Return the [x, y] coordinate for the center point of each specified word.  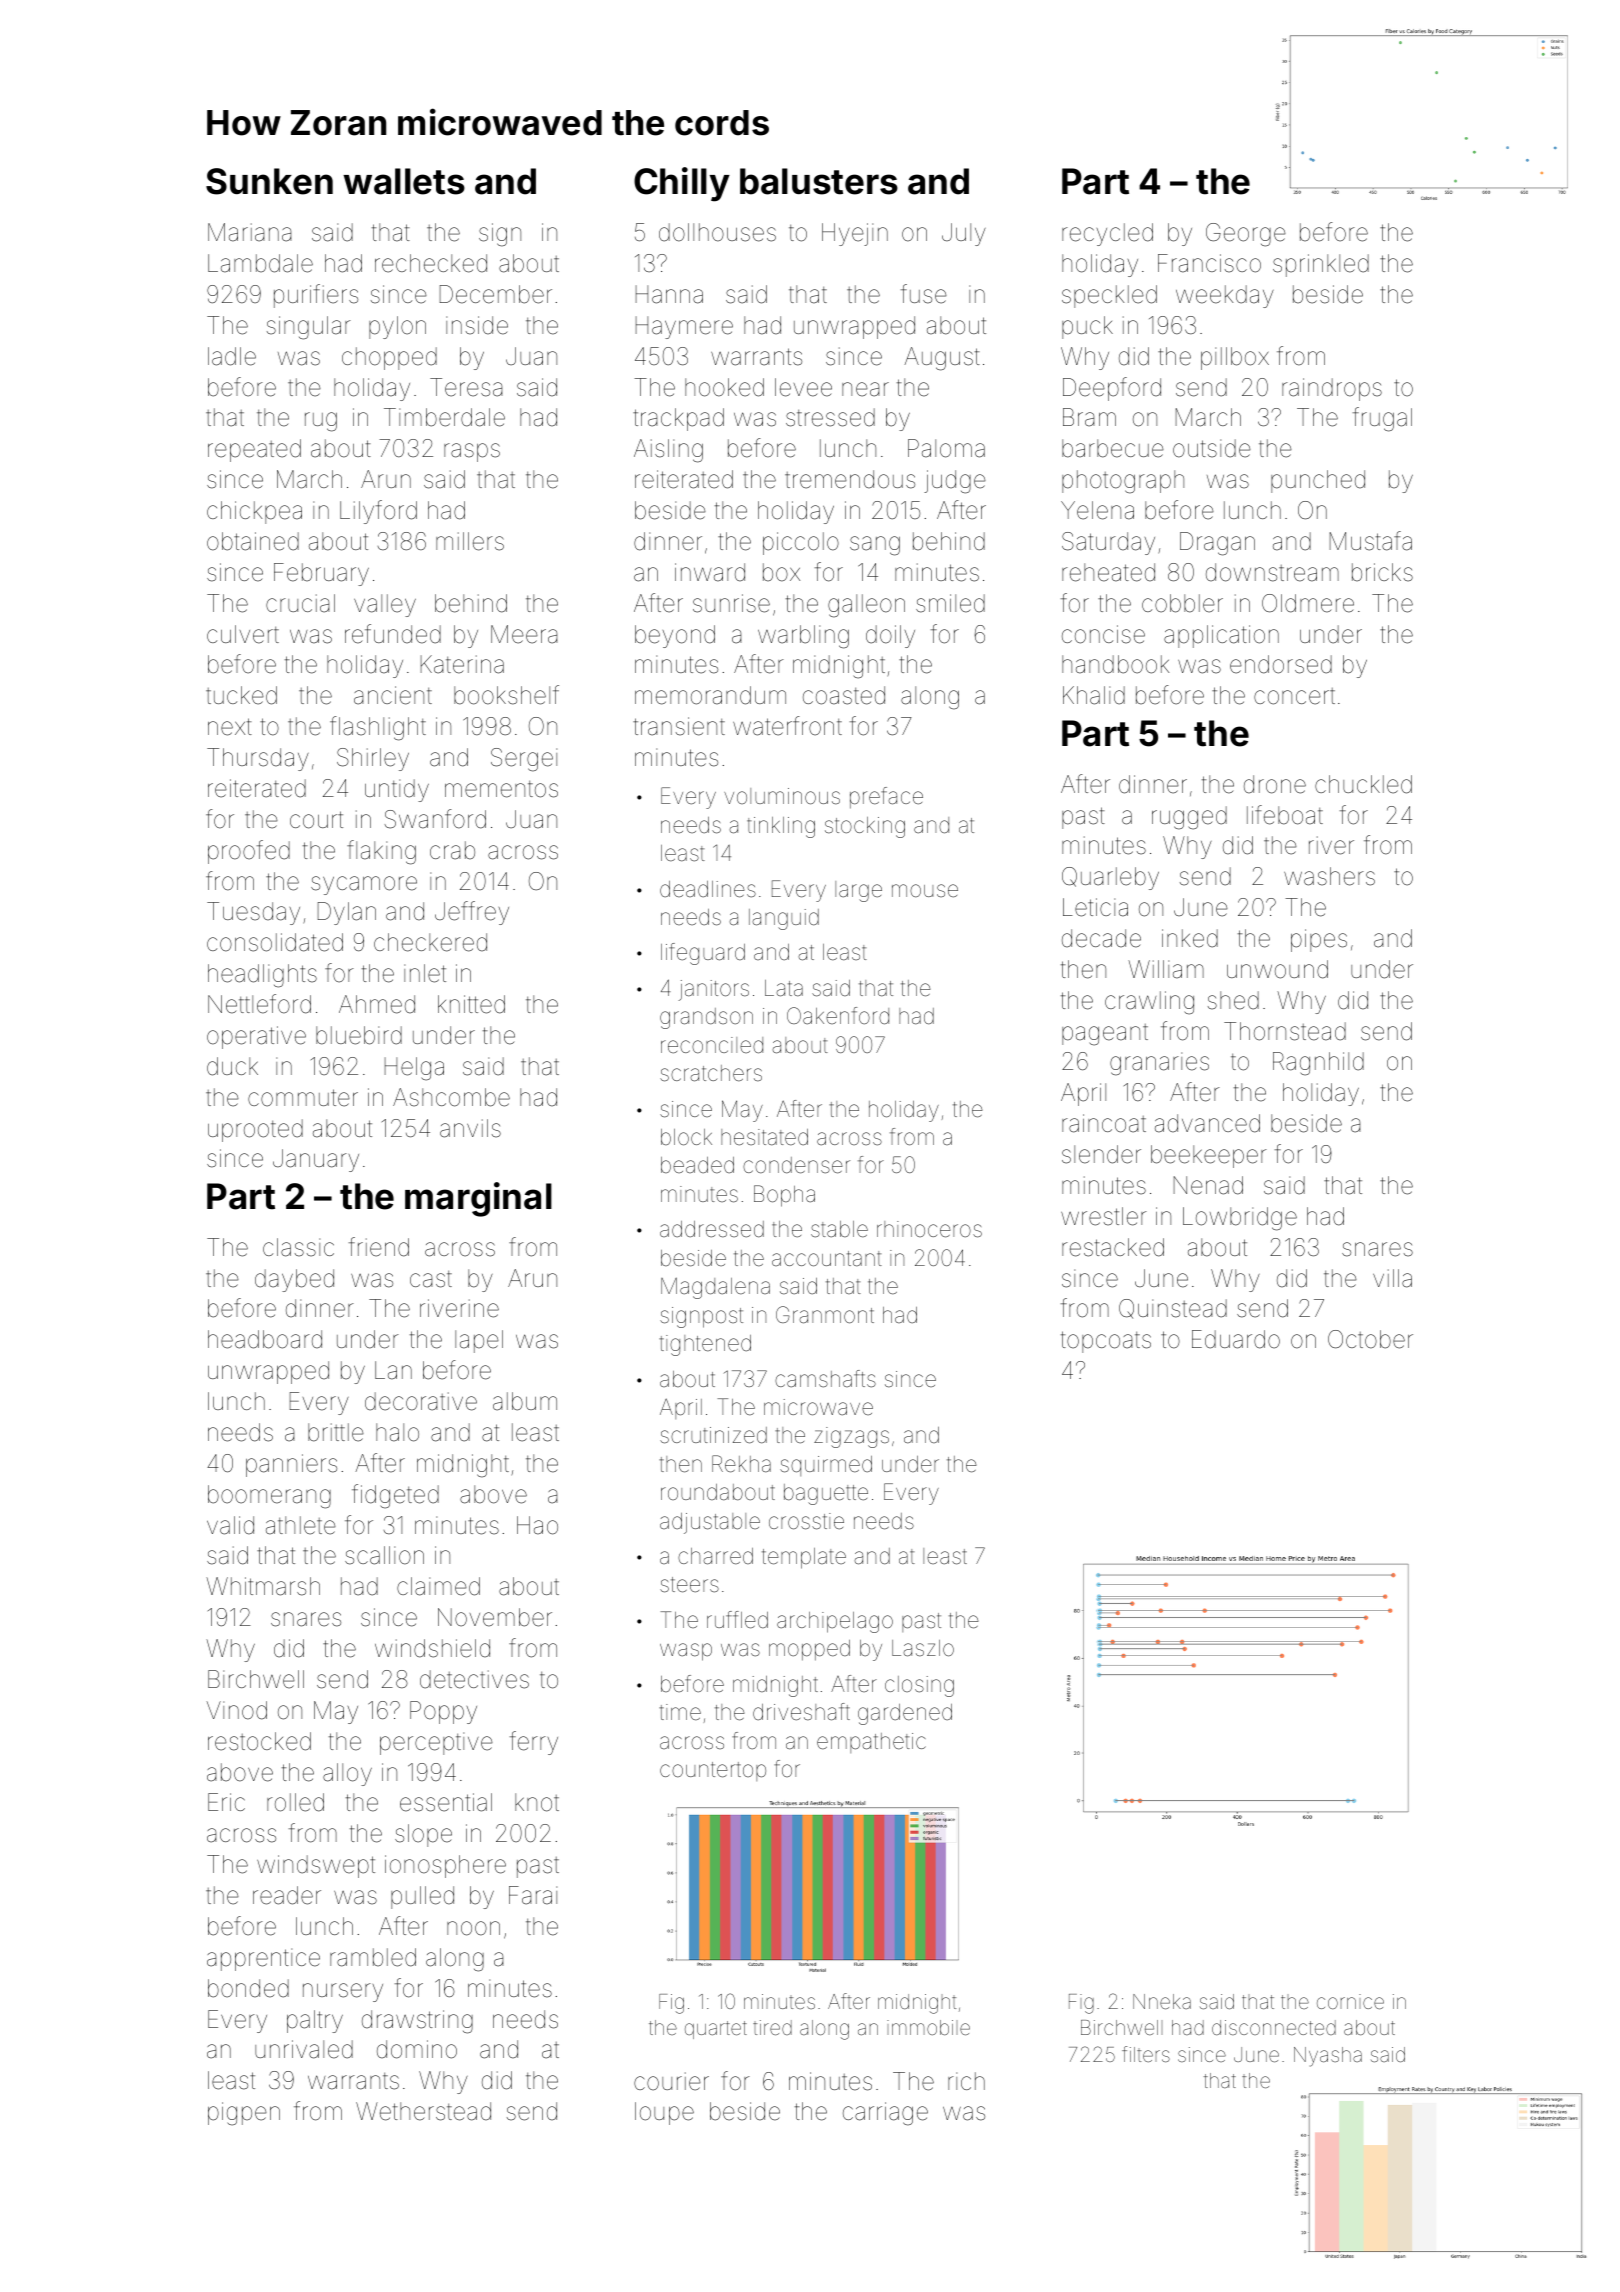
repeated [254, 450]
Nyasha [1328, 2057]
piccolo [801, 543]
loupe [664, 2113]
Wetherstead [423, 2111]
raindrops [1332, 389]
